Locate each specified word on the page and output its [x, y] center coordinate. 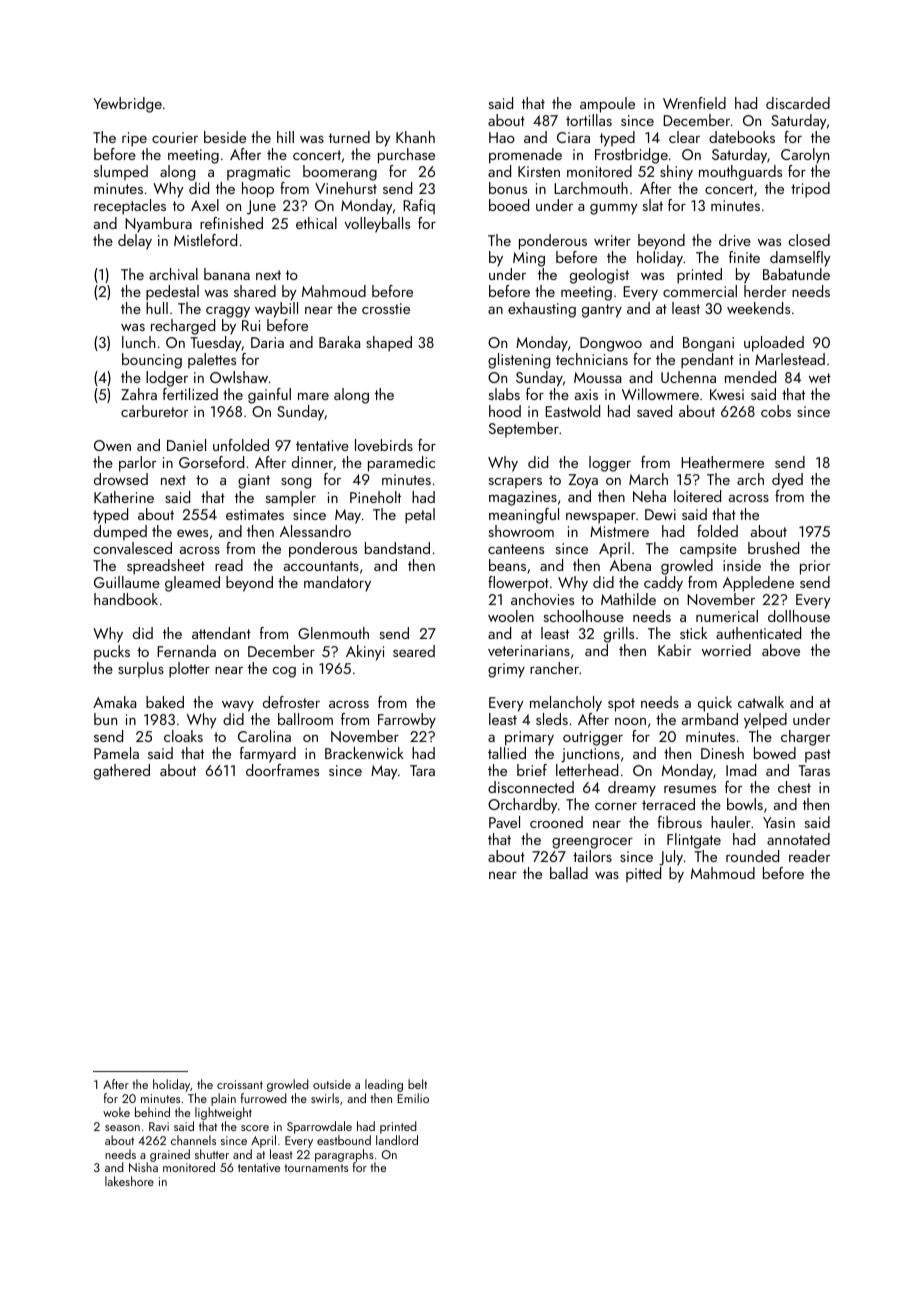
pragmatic [258, 173]
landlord [397, 1140]
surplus [141, 670]
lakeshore [129, 1181]
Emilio [413, 1098]
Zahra [139, 394]
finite [744, 257]
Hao [502, 137]
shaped [389, 344]
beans [507, 565]
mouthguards [740, 173]
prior [815, 567]
